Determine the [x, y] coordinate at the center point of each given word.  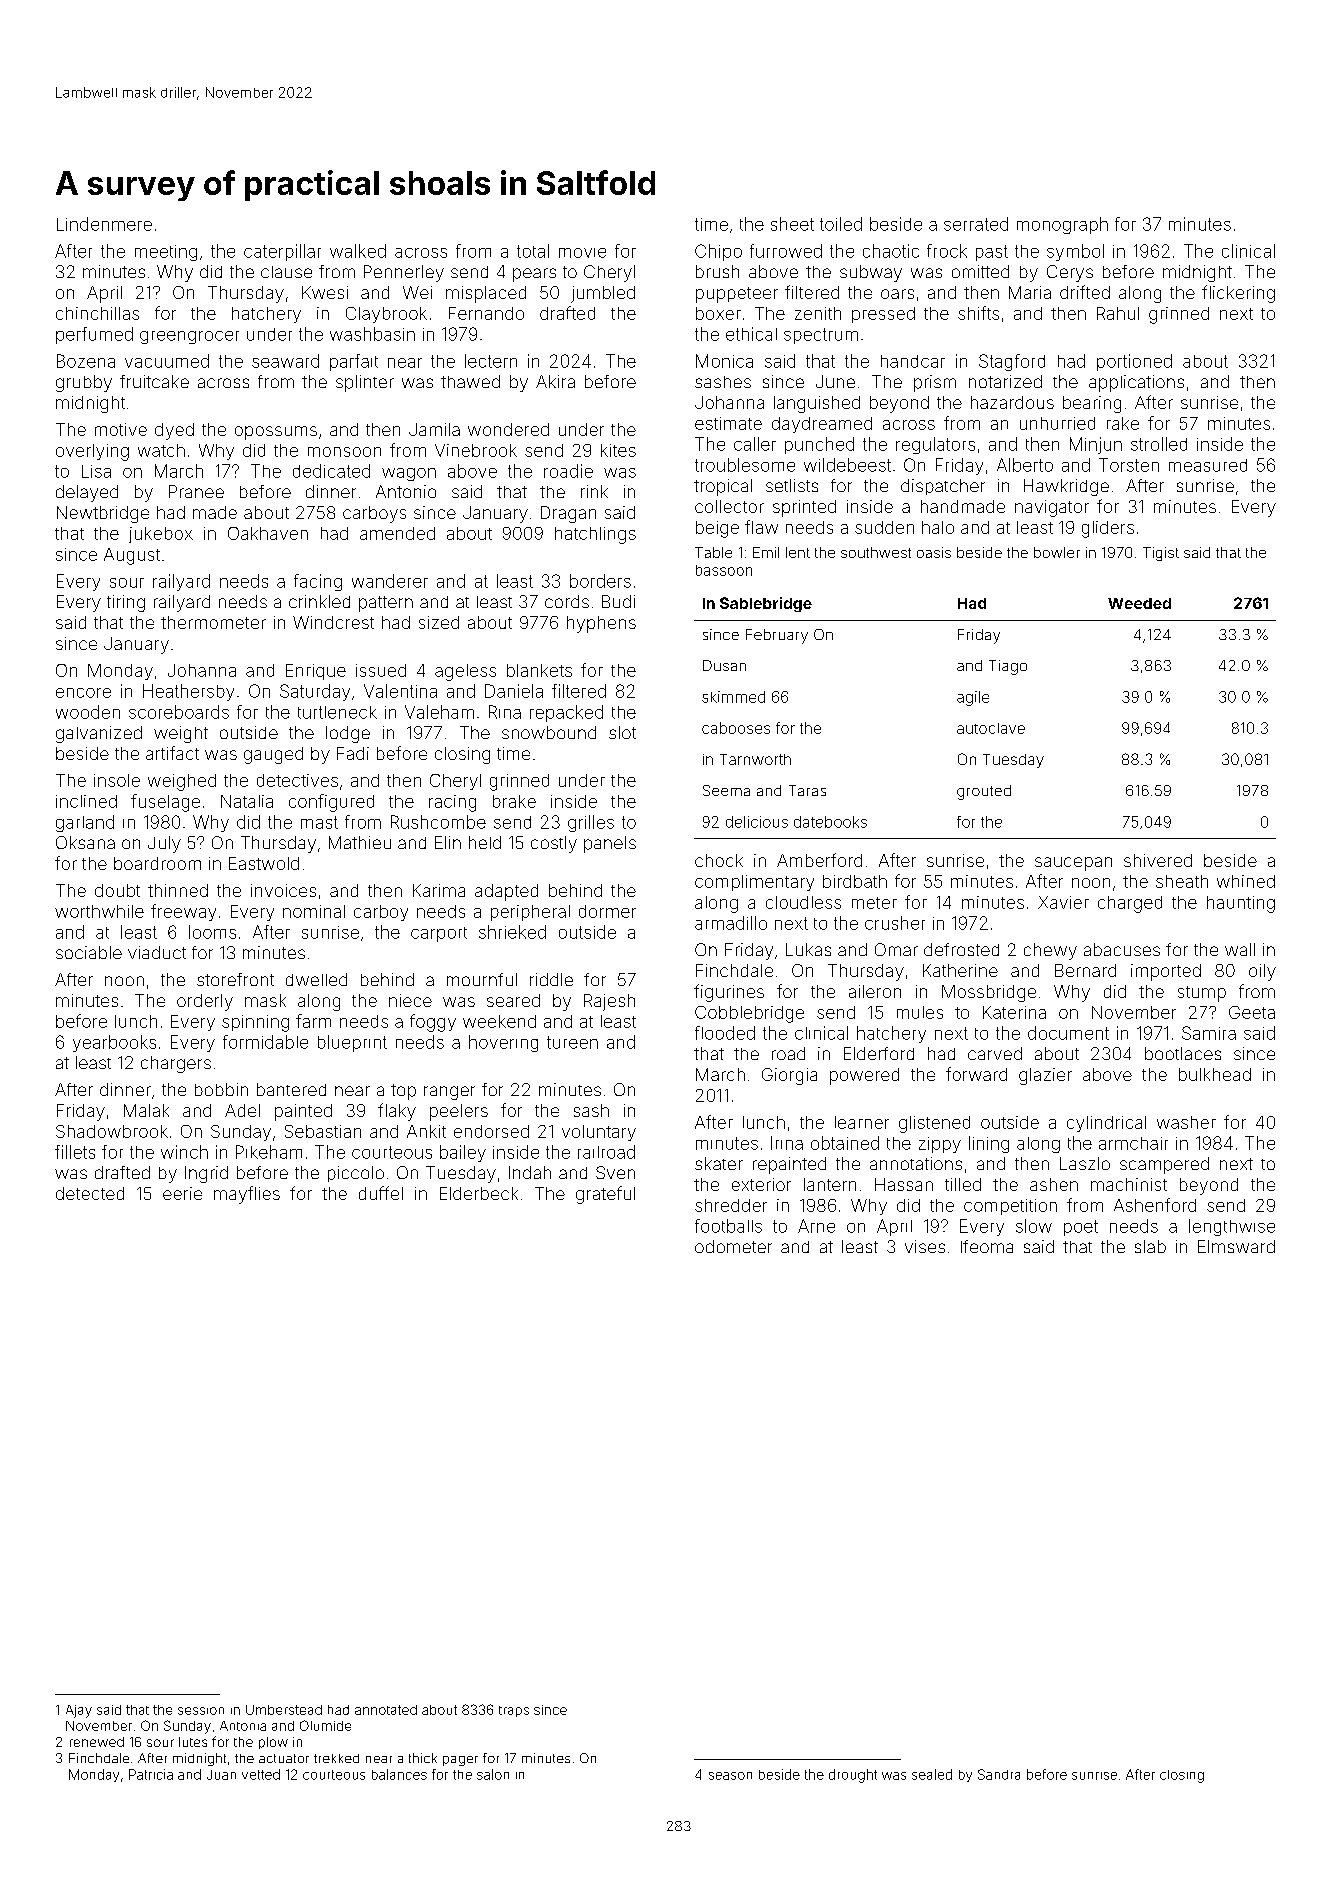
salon [493, 1774]
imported [1166, 972]
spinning [255, 1023]
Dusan [724, 665]
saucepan [1073, 864]
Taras [807, 790]
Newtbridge [103, 514]
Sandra [999, 1774]
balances [399, 1774]
